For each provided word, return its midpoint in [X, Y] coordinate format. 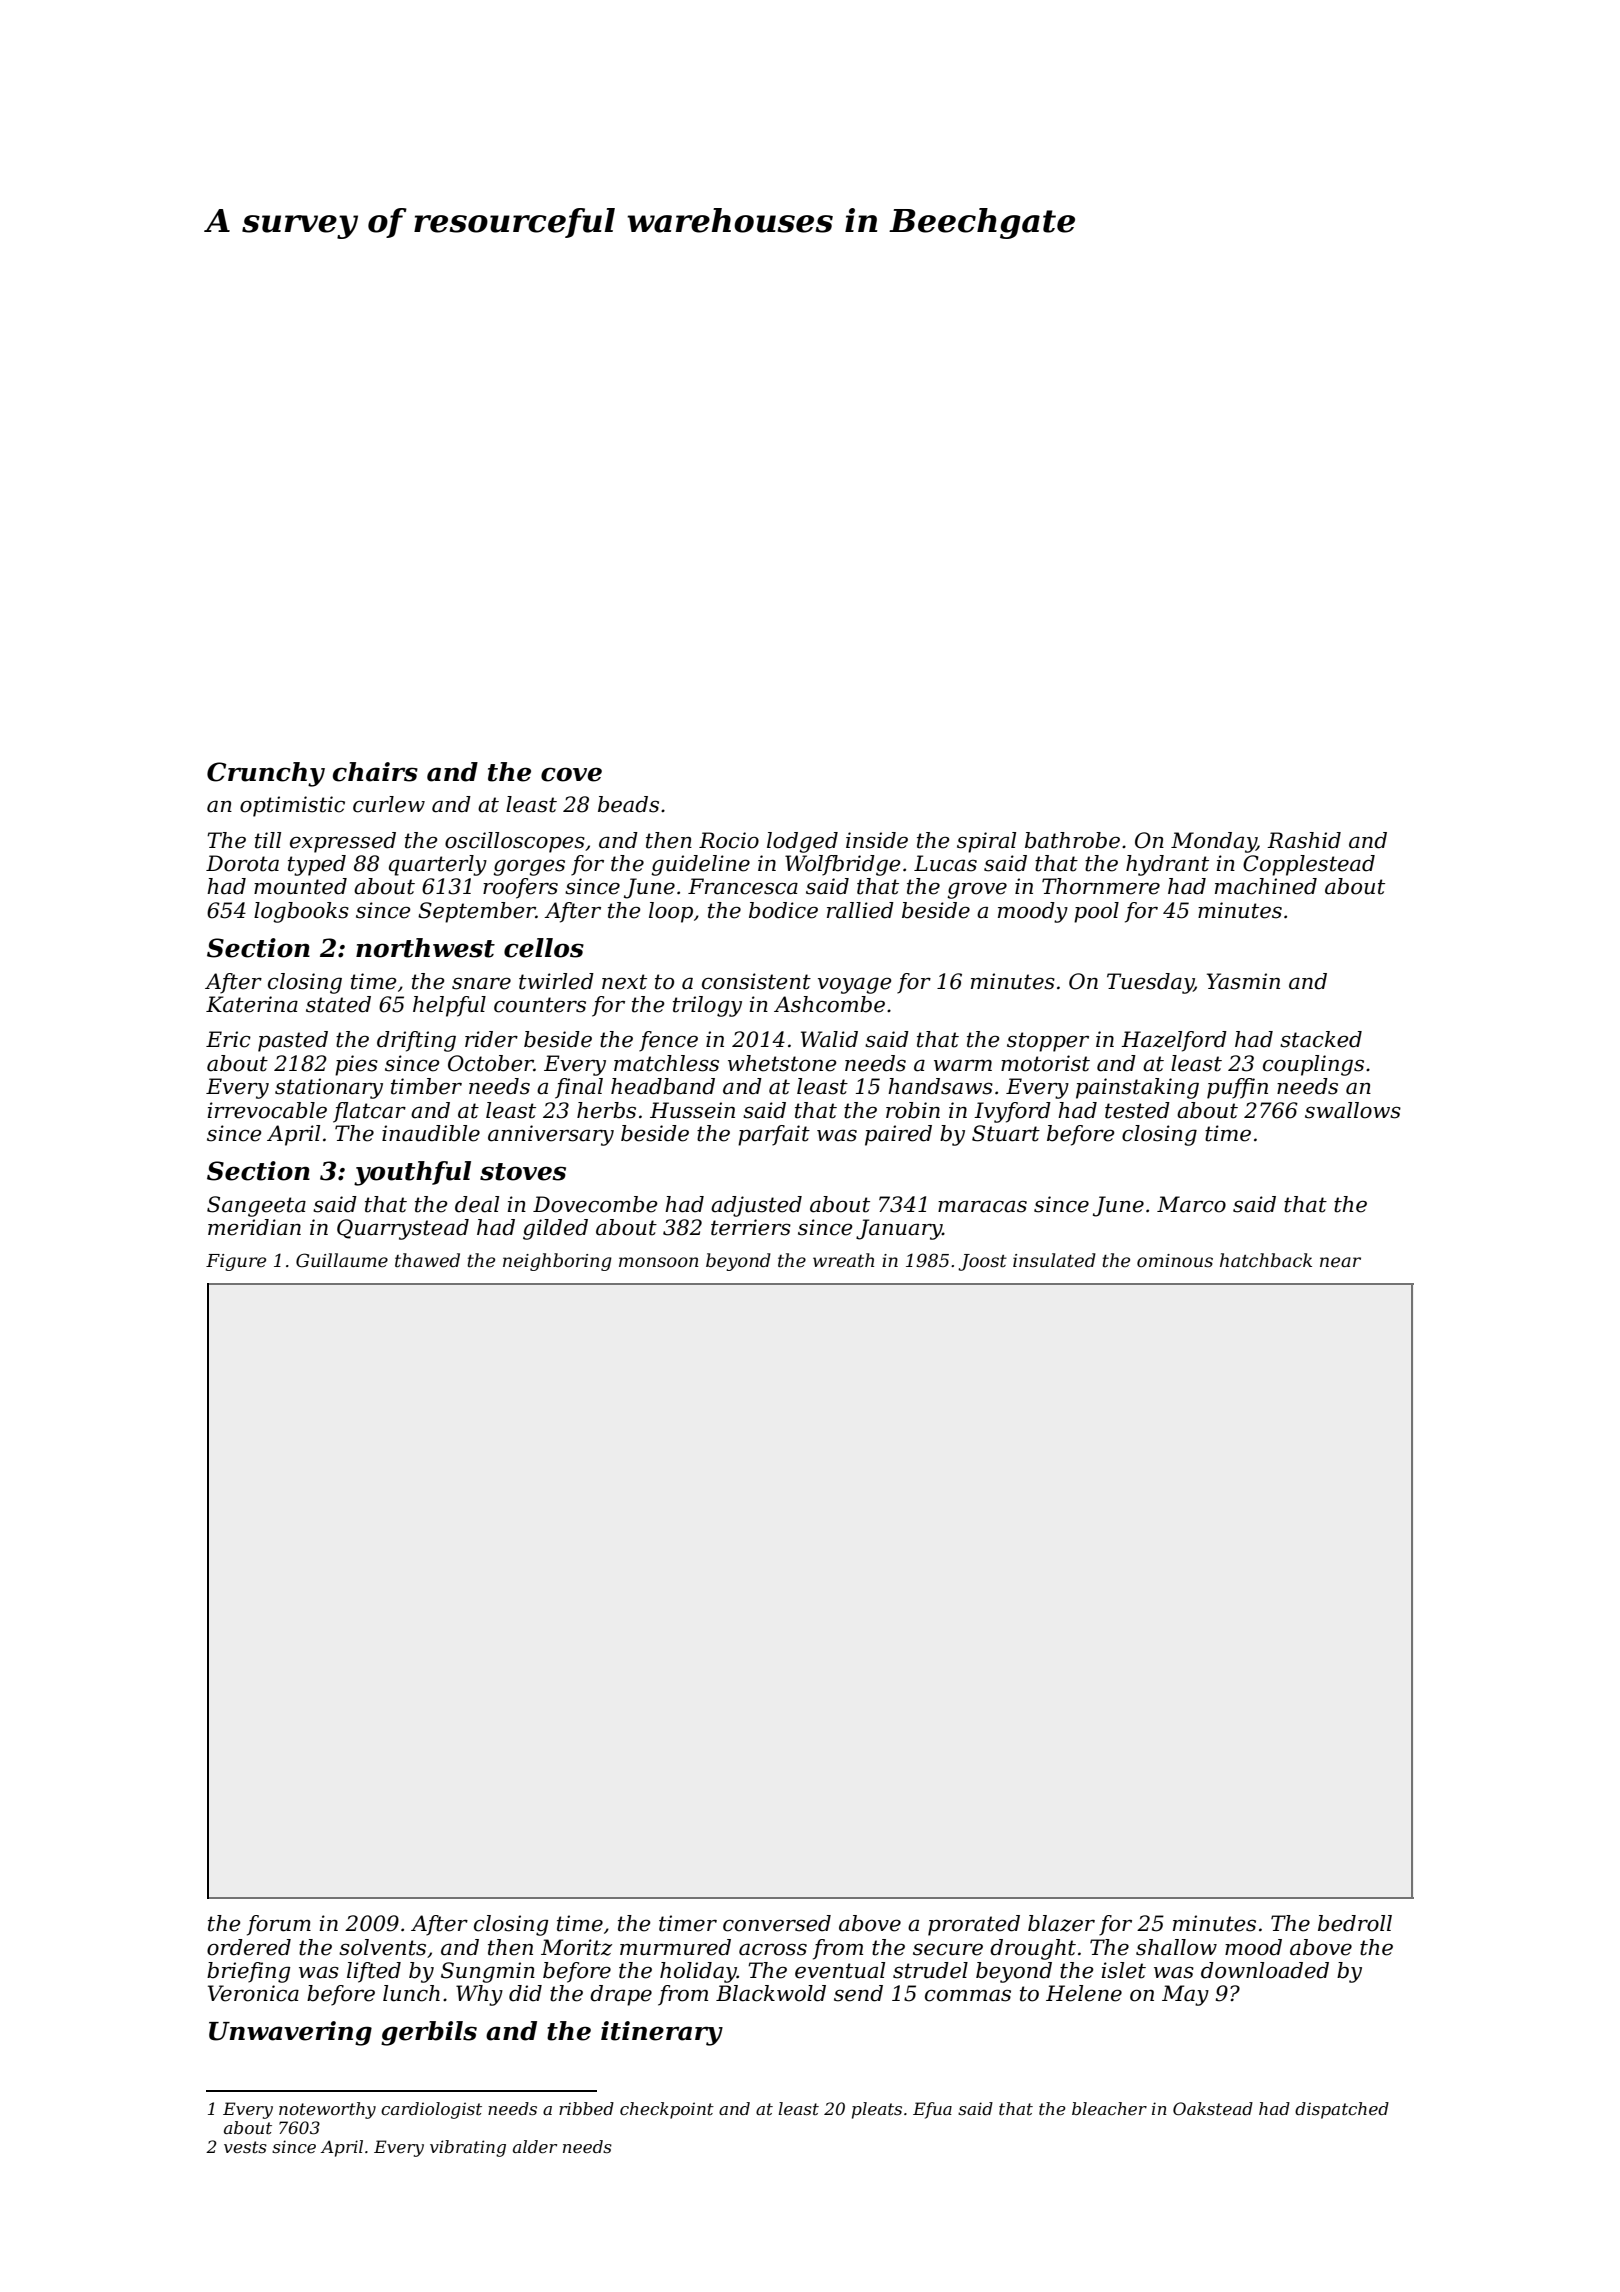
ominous [1175, 1260]
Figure [236, 1262]
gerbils [429, 2033]
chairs [375, 772]
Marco [1191, 1204]
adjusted [756, 1206]
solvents [382, 1947]
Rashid [1304, 840]
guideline [700, 865]
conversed [777, 1923]
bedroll [1355, 1923]
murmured [675, 1947]
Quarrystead [403, 1229]
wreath [843, 1260]
